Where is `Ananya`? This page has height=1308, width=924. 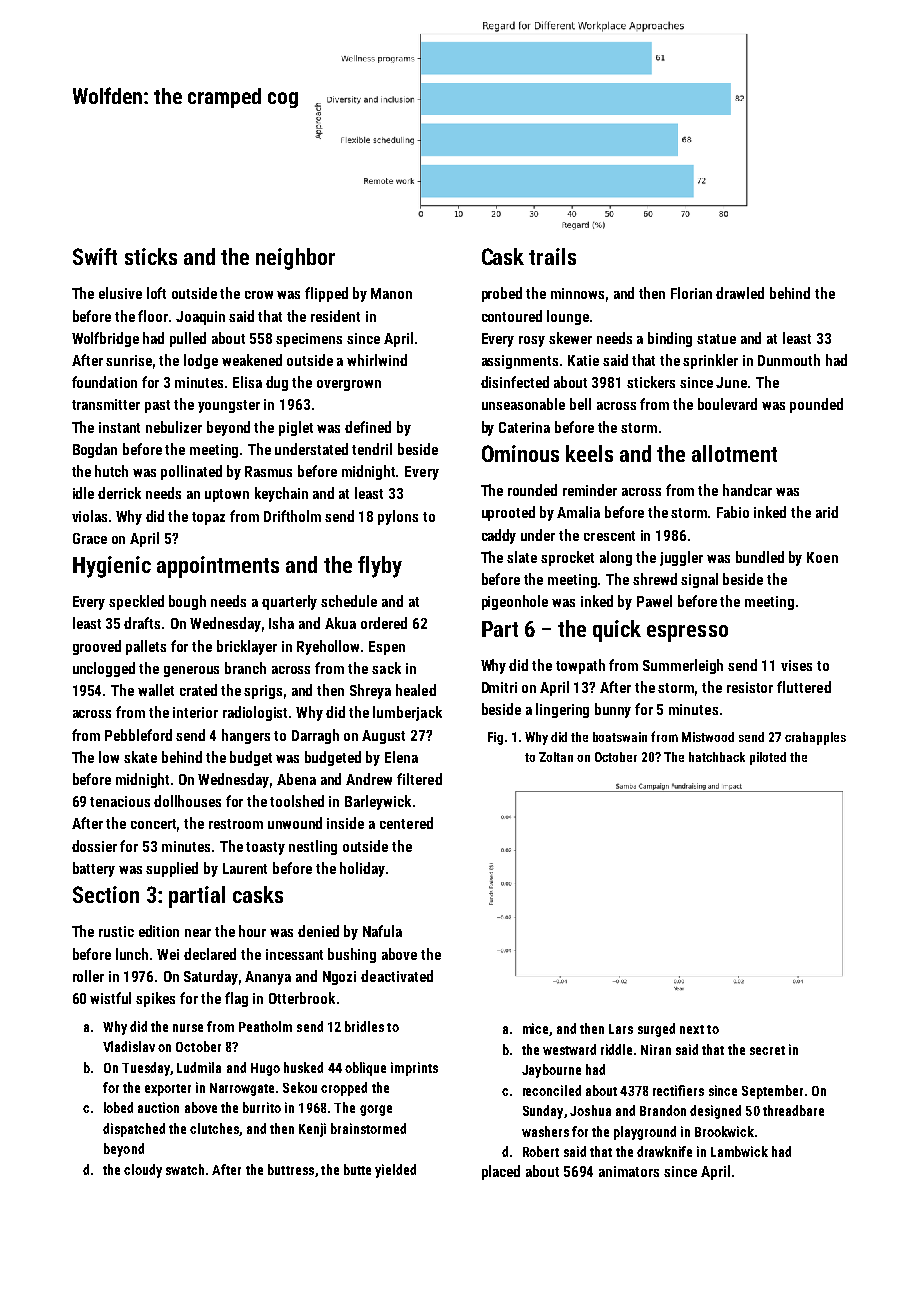 Ananya is located at coordinates (268, 978).
